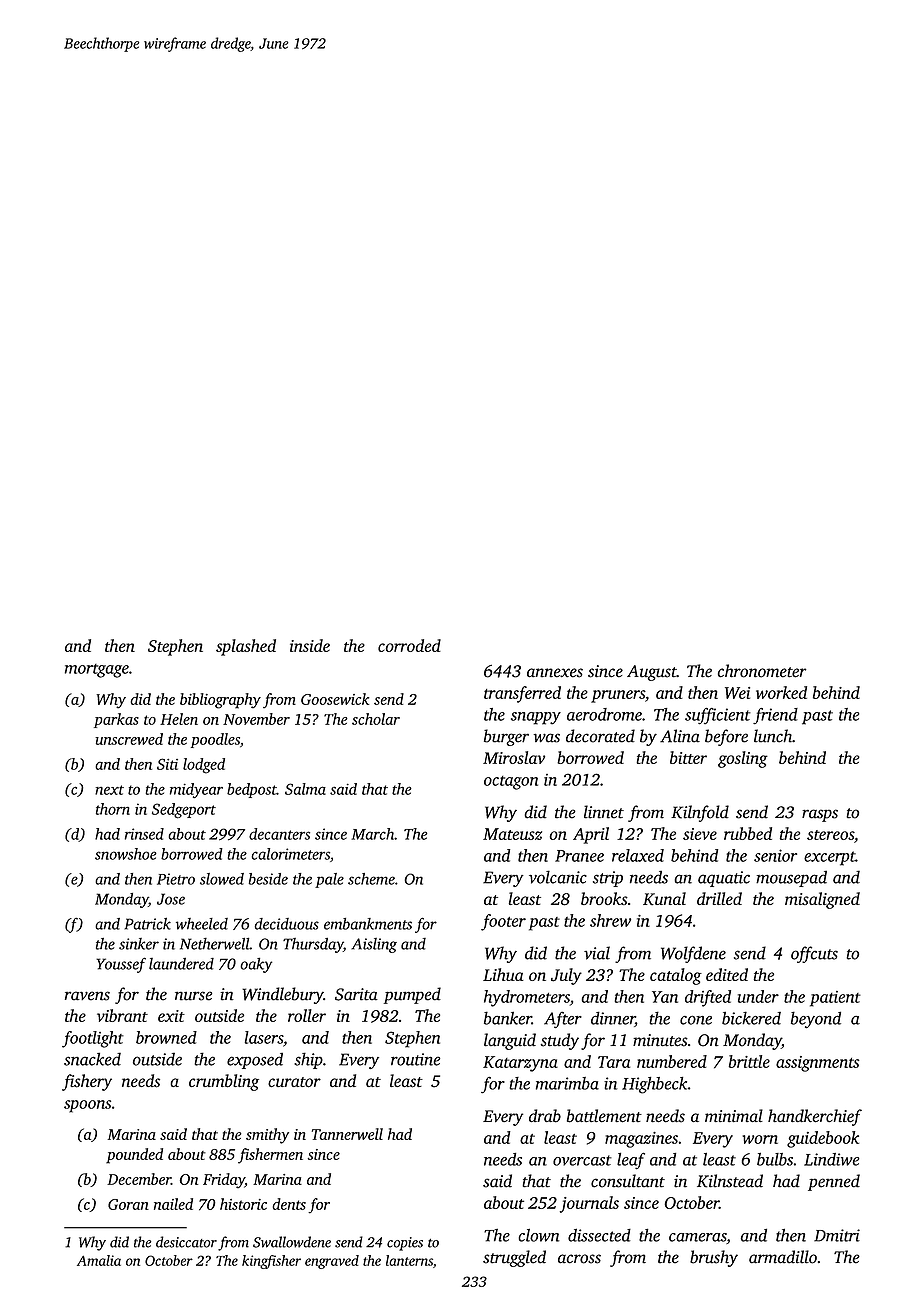  Describe the element at coordinates (220, 701) in the image. I see `bibliography` at that location.
